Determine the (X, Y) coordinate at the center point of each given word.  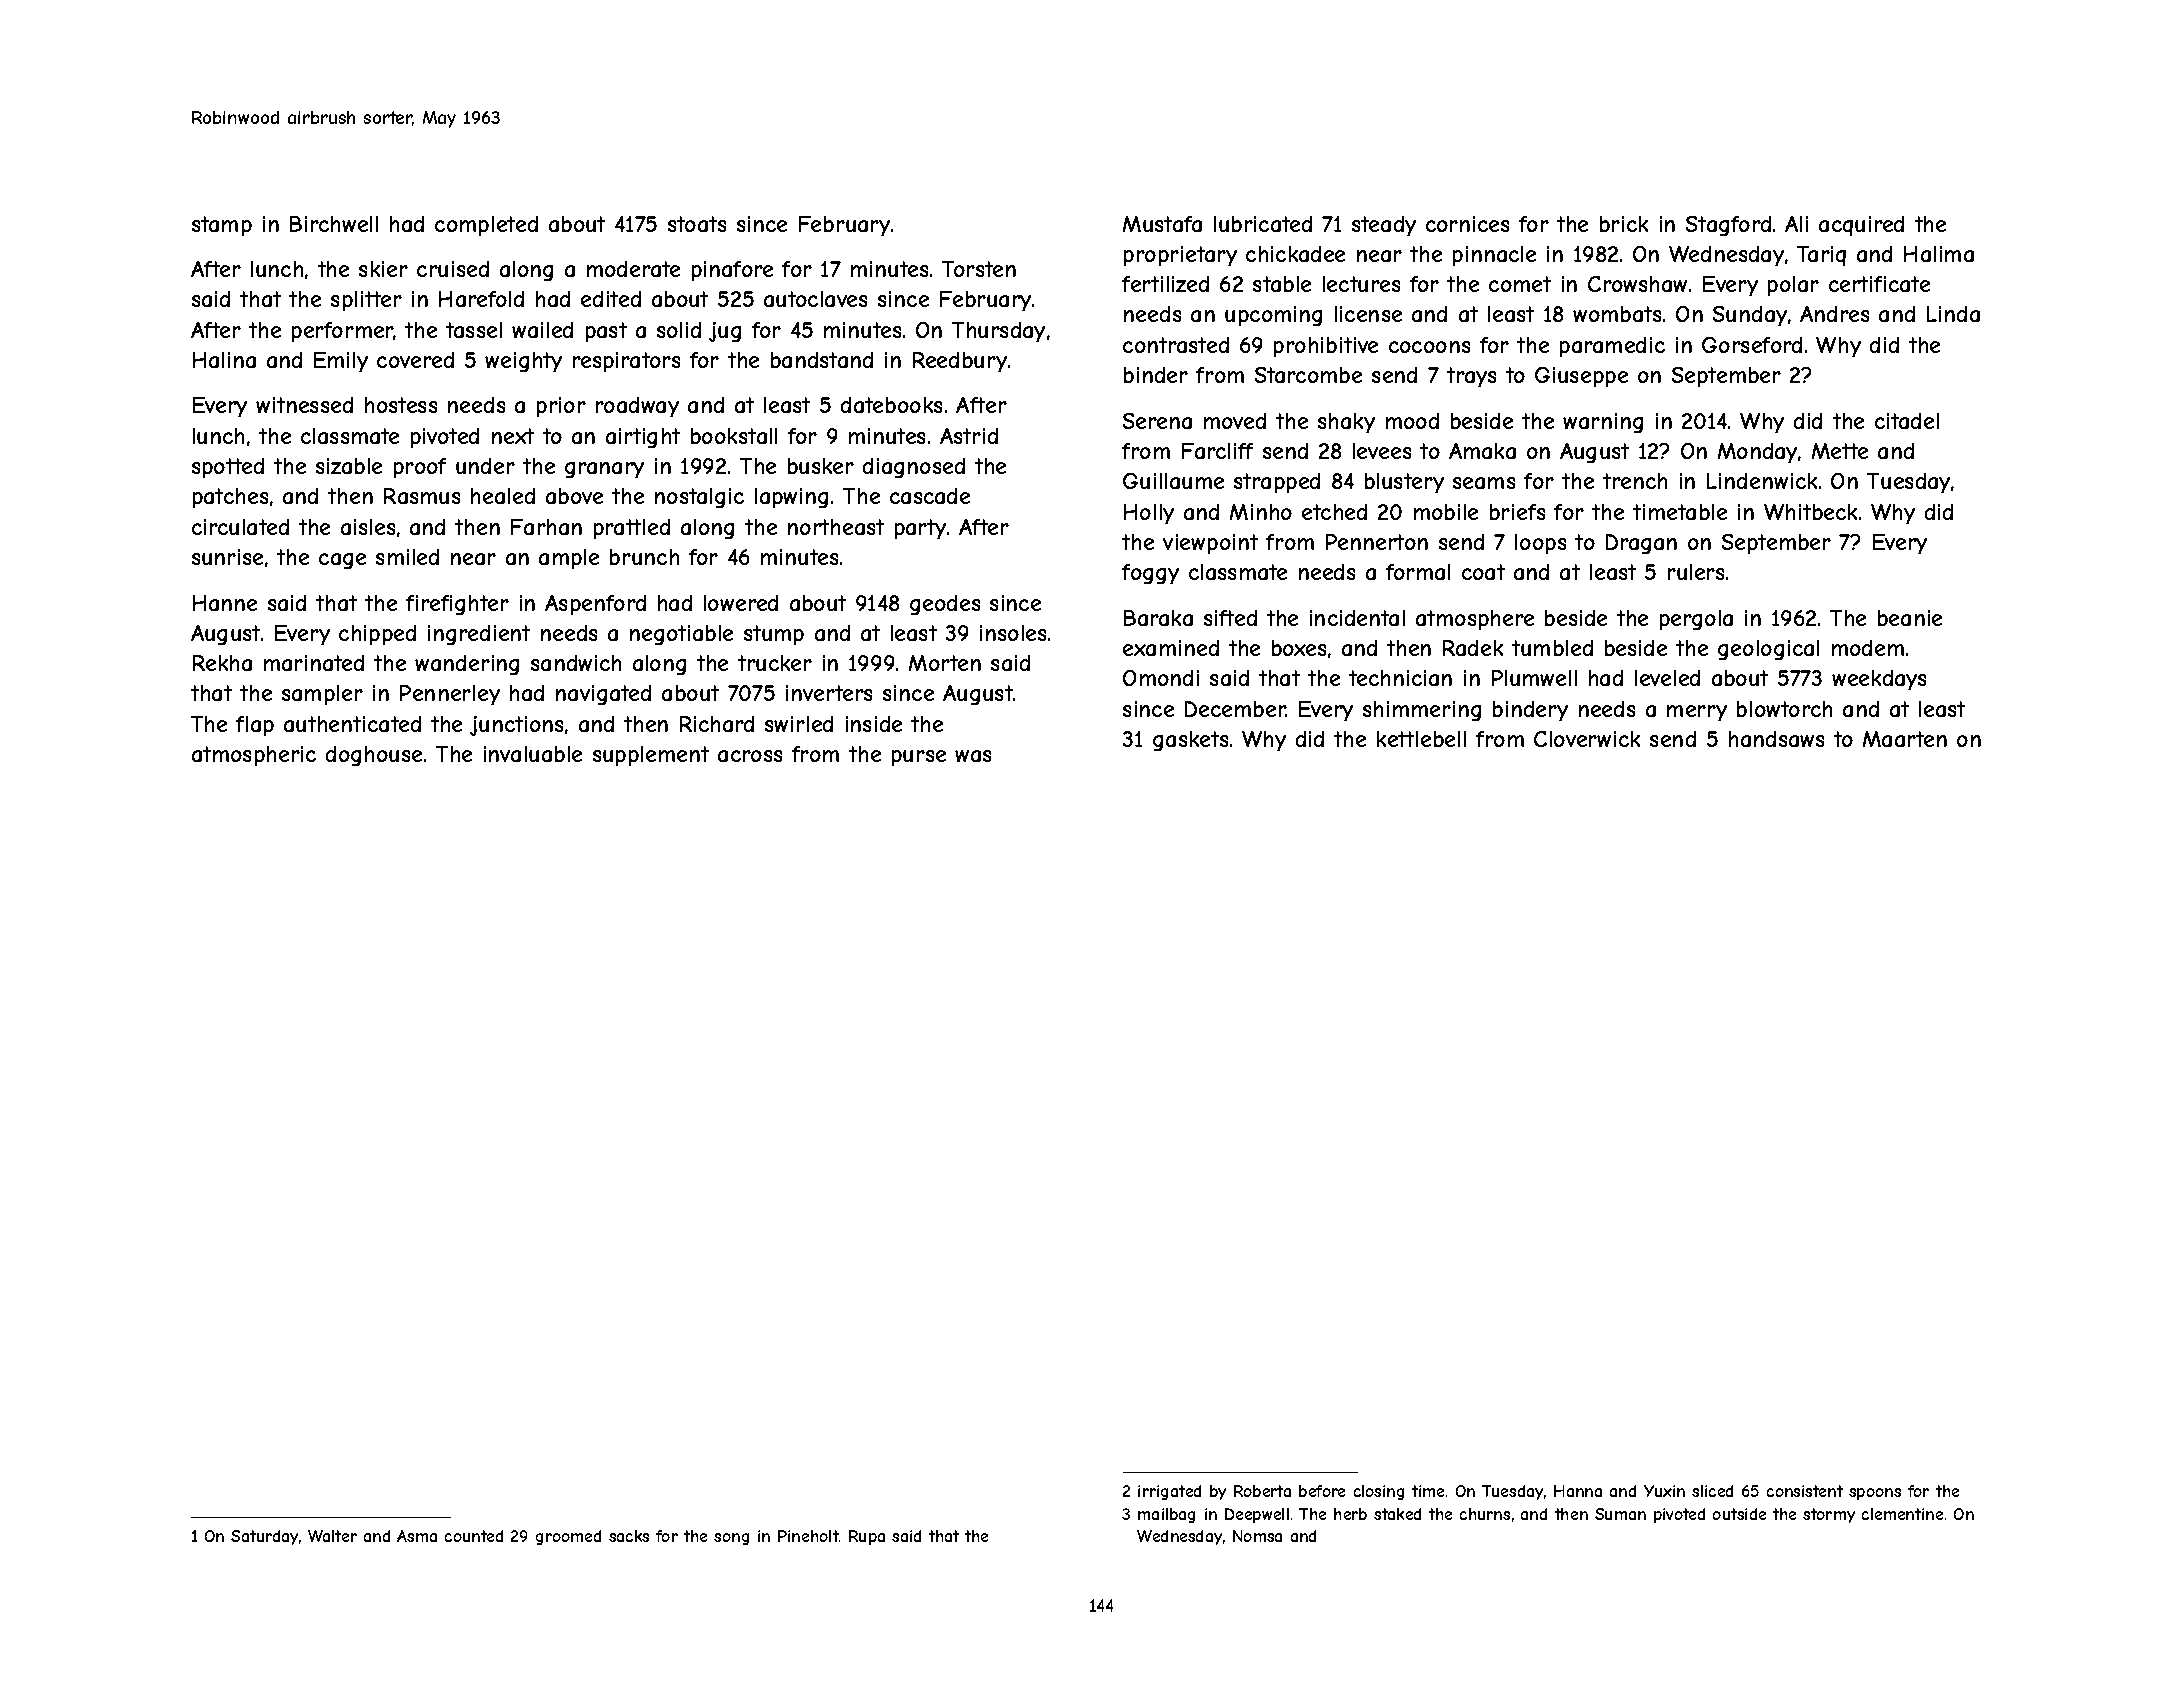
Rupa (867, 1537)
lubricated (1263, 224)
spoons (1875, 1494)
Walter (332, 1536)
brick (1624, 224)
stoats (697, 224)
